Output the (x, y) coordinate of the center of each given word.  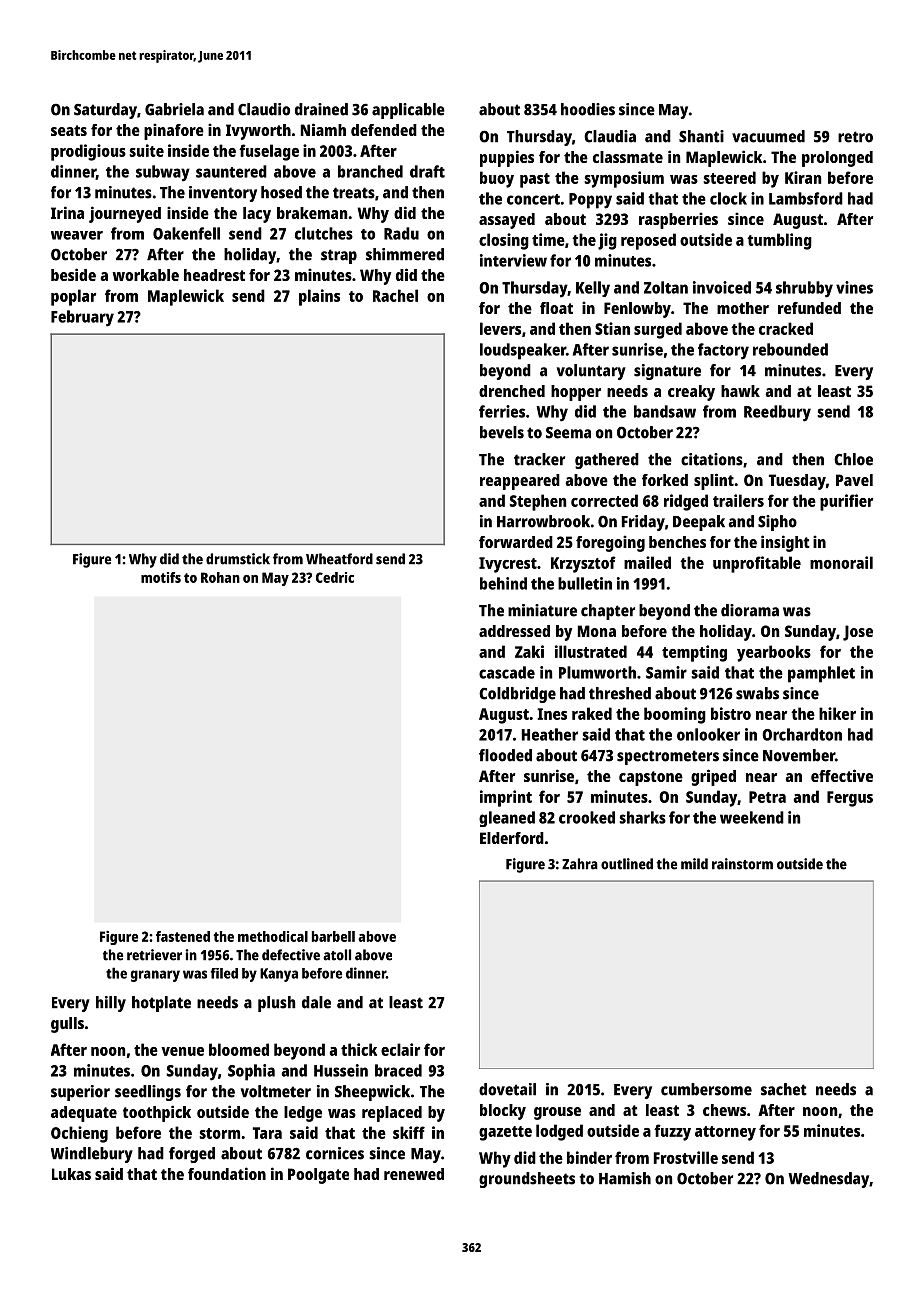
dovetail (507, 1089)
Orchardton (802, 734)
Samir (666, 672)
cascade (507, 672)
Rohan (220, 577)
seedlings (148, 1093)
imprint (506, 798)
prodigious (88, 152)
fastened (183, 936)
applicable (408, 111)
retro (855, 137)
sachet (784, 1089)
